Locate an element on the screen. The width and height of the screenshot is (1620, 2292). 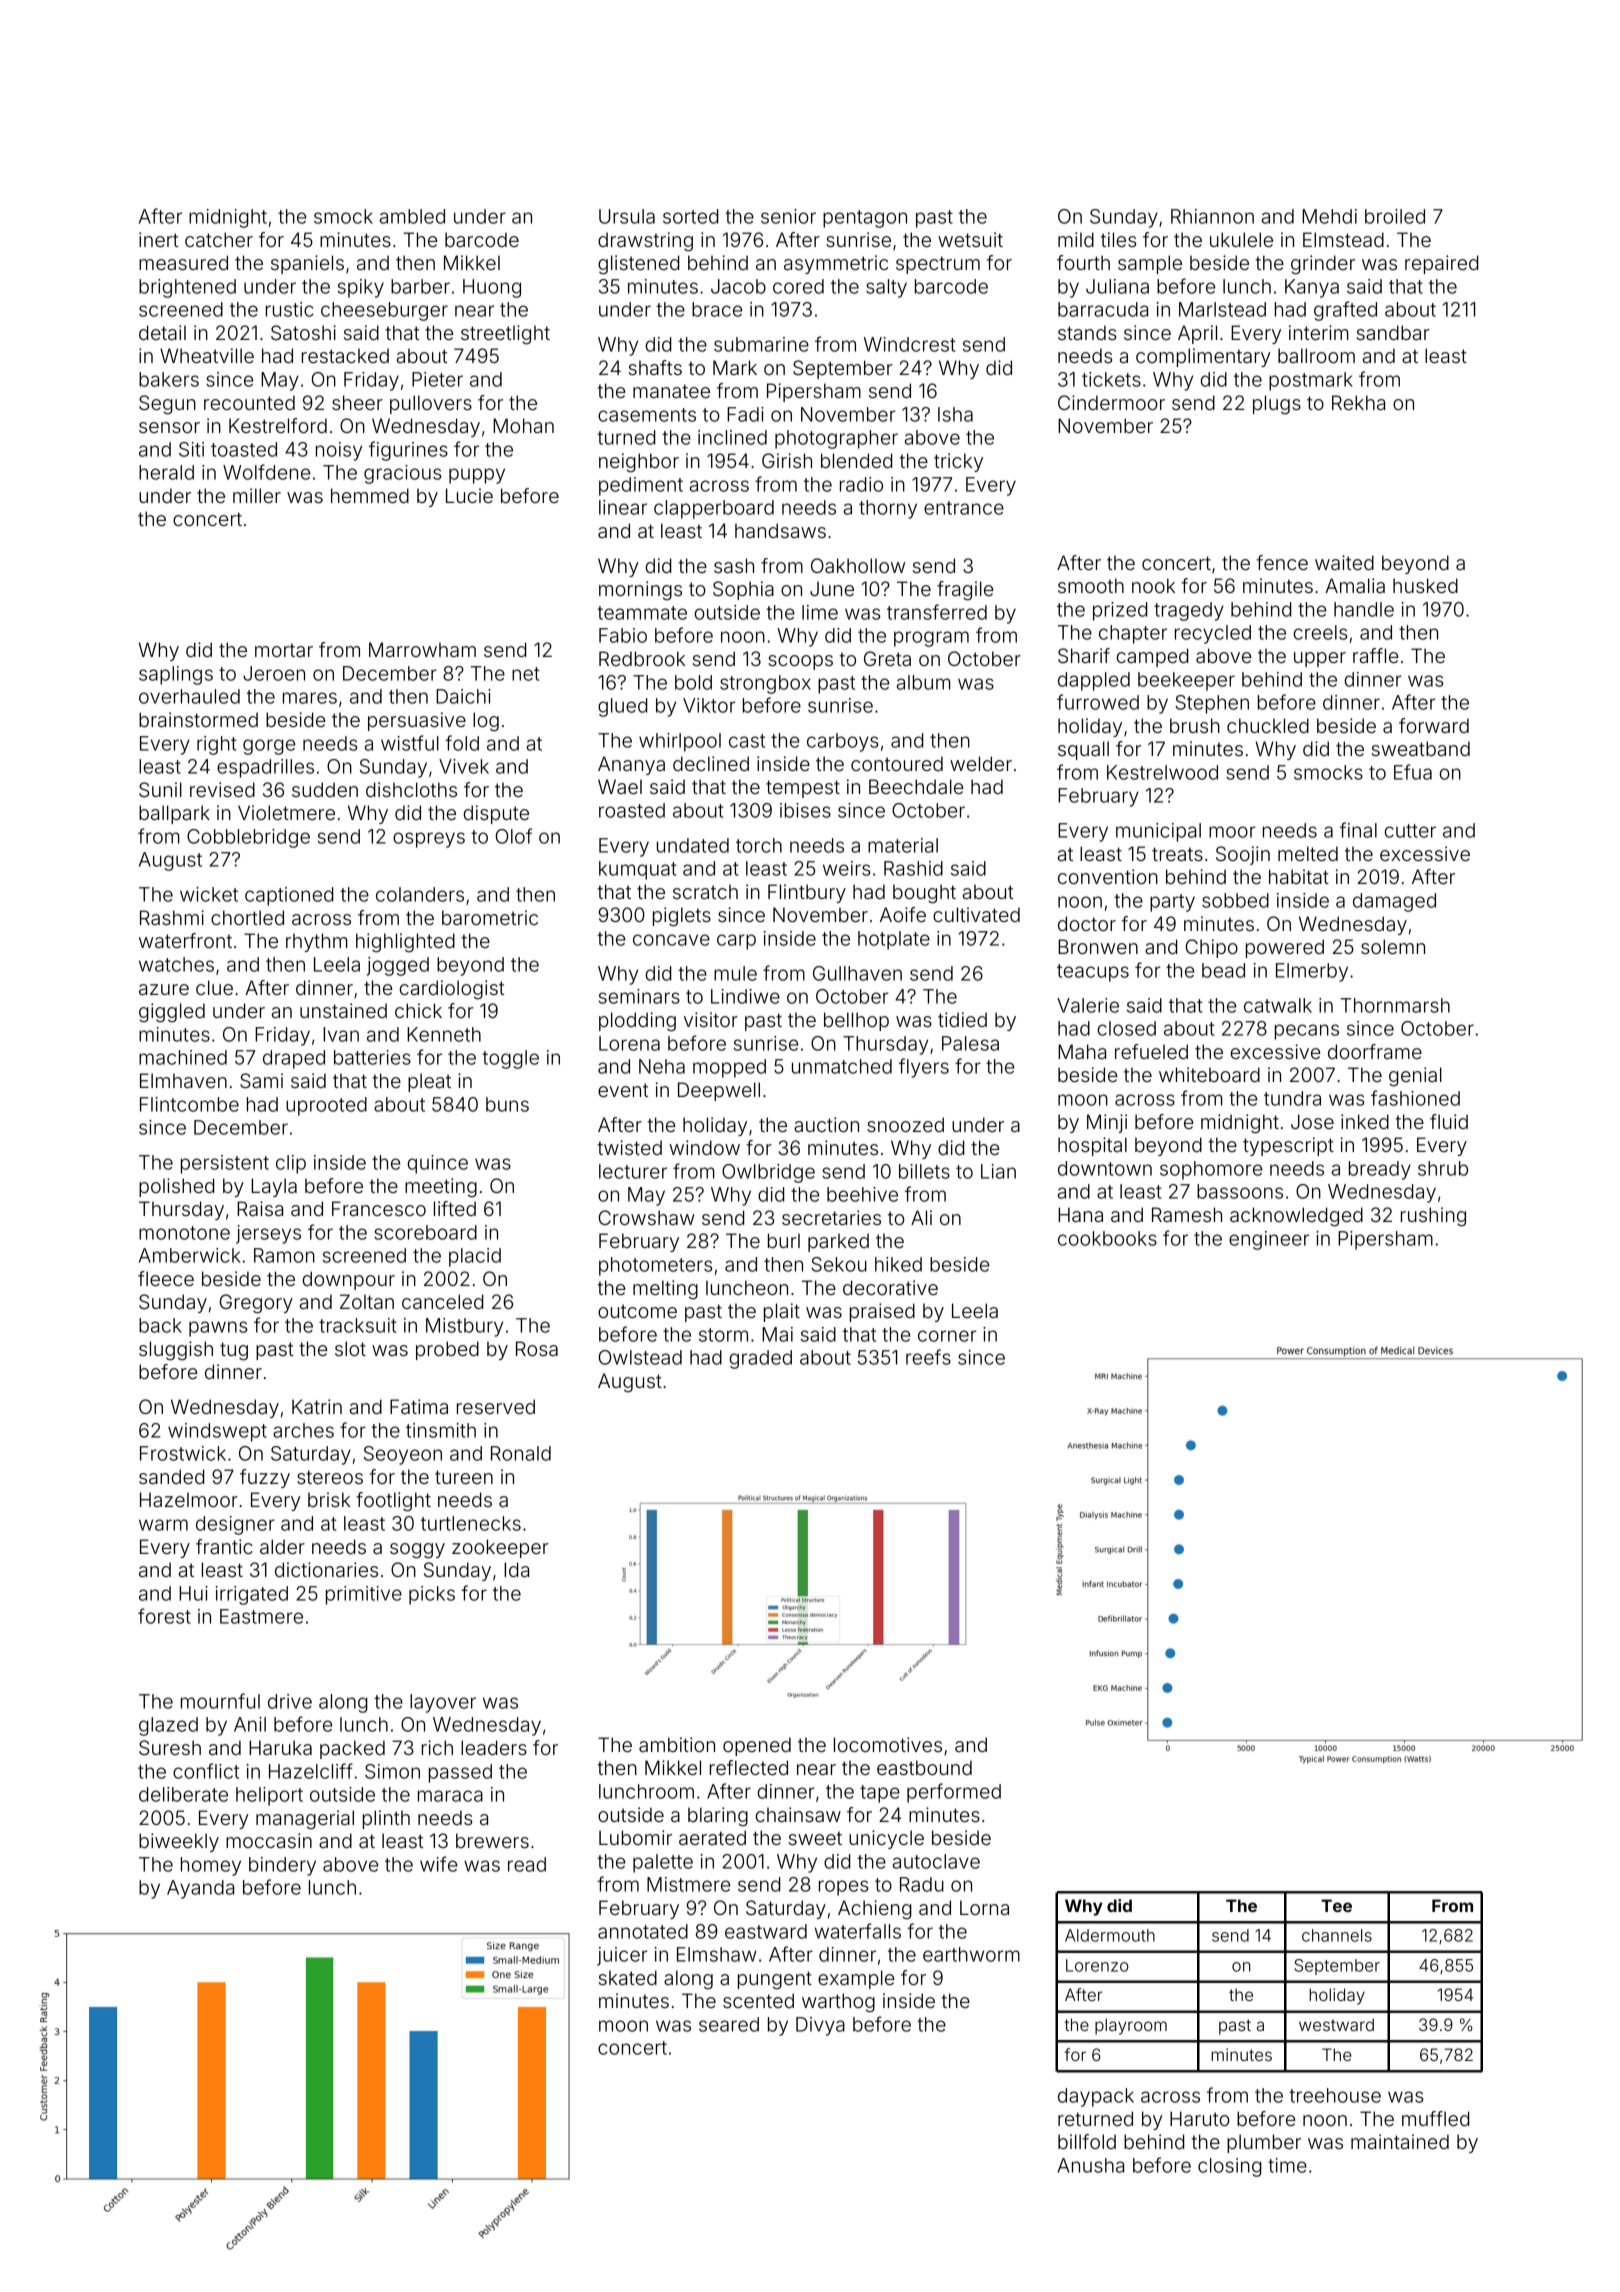
engineer is located at coordinates (1269, 1240).
